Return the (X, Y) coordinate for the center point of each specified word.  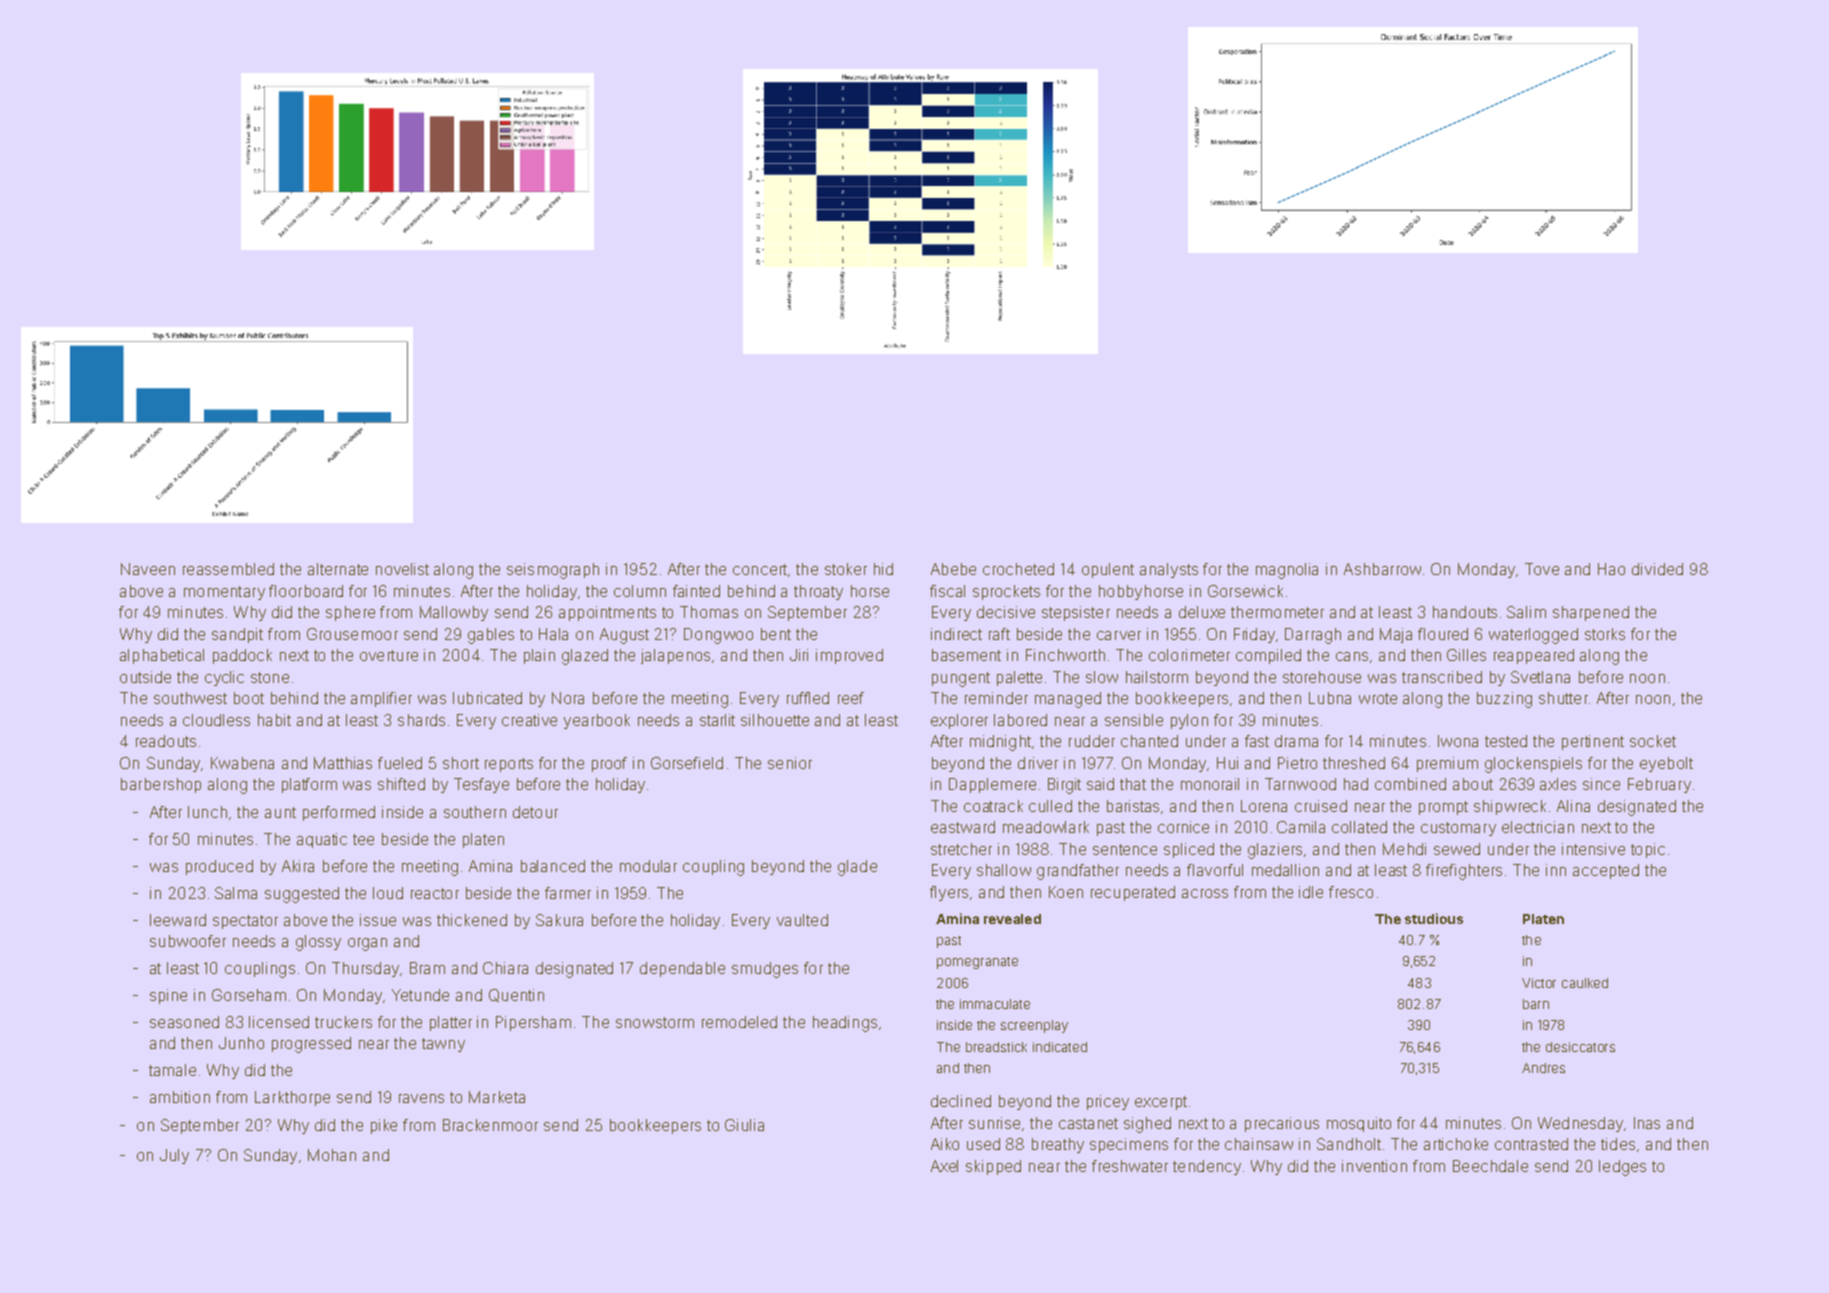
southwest (190, 698)
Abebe (953, 569)
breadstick (996, 1047)
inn (1556, 870)
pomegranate (977, 963)
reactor (435, 893)
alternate (338, 569)
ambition (180, 1097)
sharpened (1591, 613)
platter (451, 1023)
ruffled (808, 698)
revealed (1012, 919)
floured (1443, 634)
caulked (1585, 983)
